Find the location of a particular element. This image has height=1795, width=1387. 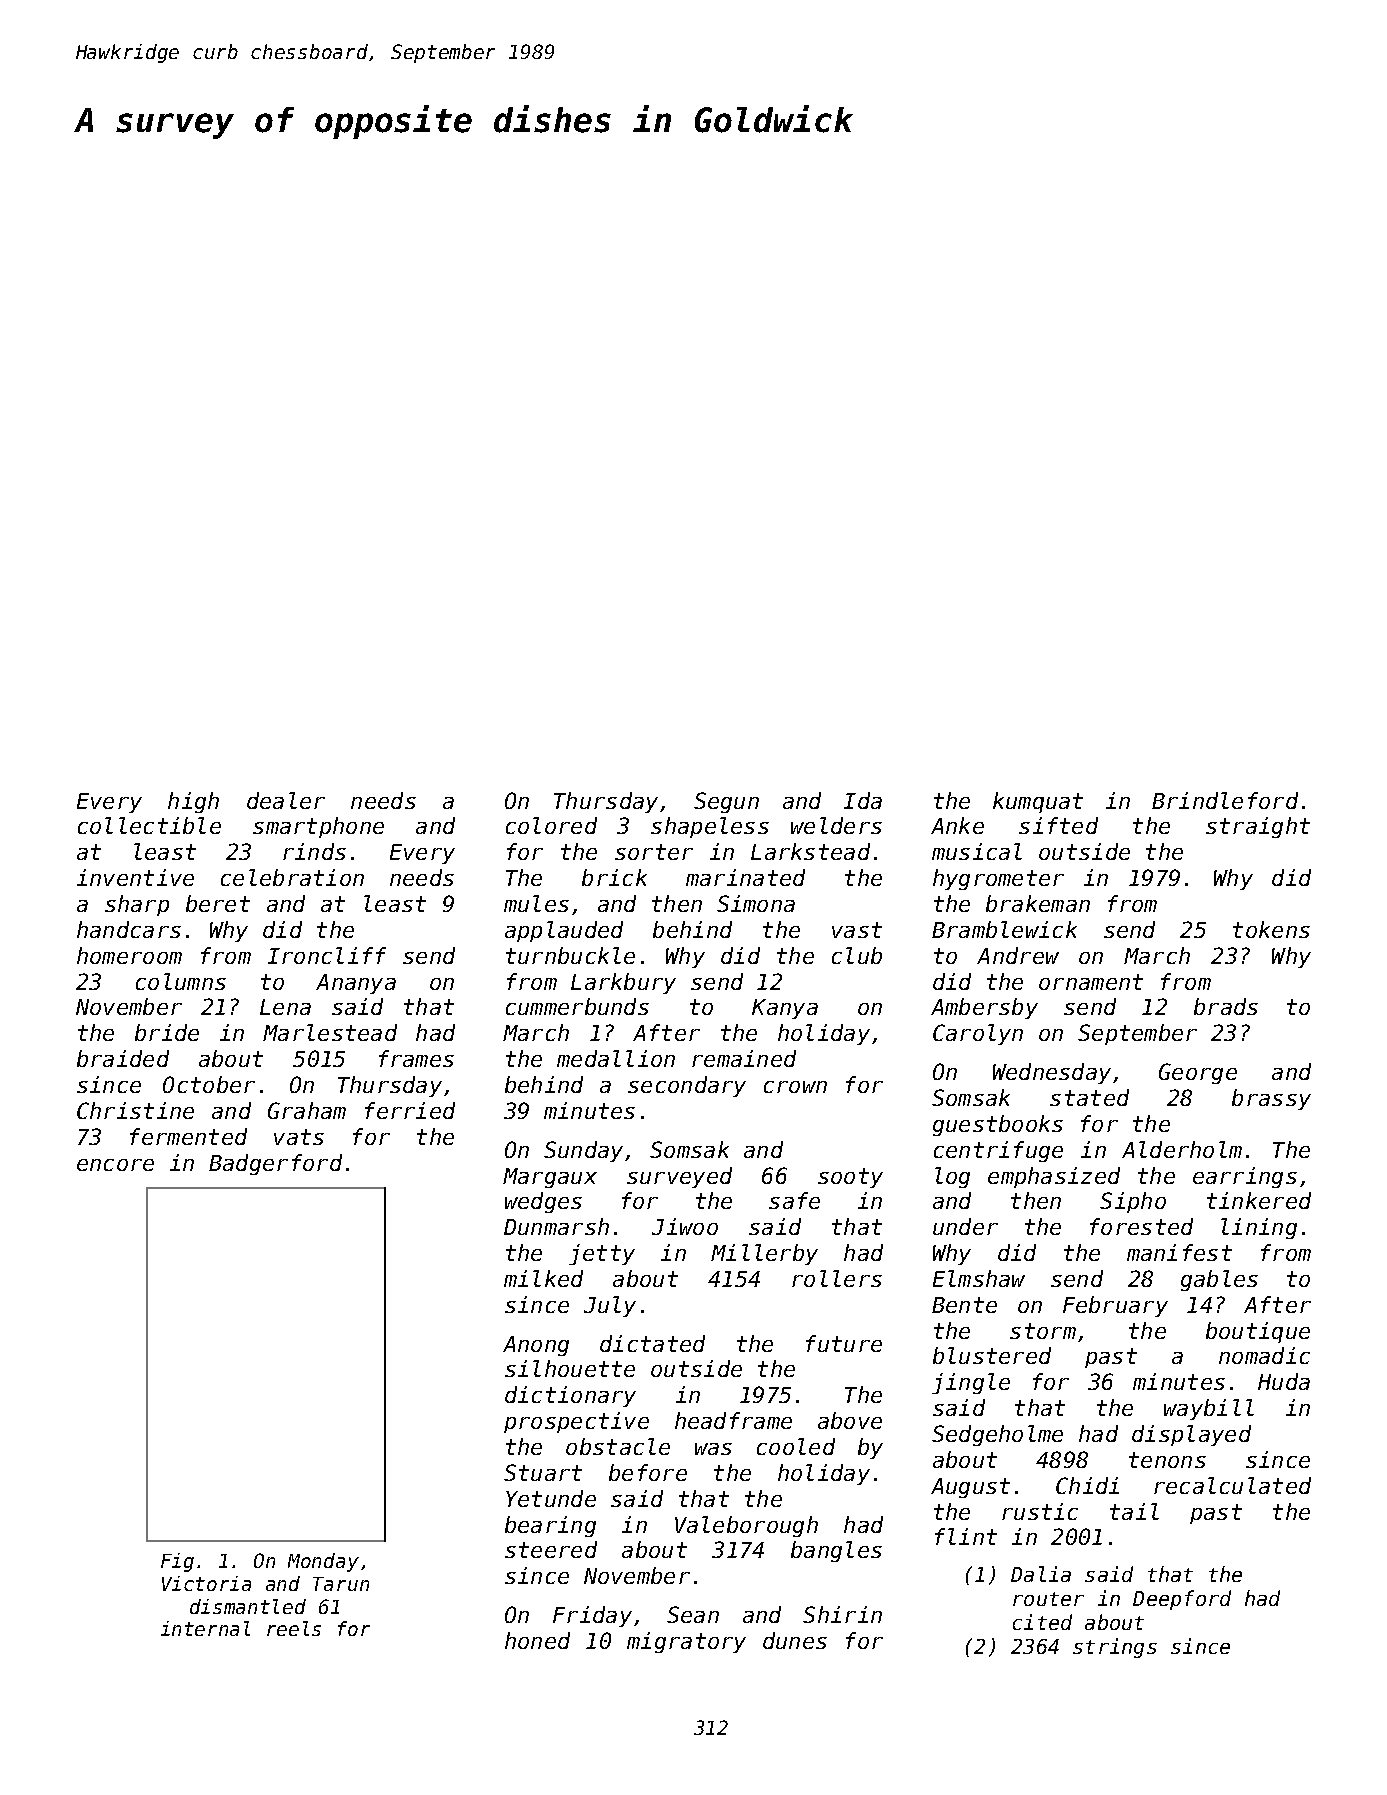

internal is located at coordinates (205, 1628).
